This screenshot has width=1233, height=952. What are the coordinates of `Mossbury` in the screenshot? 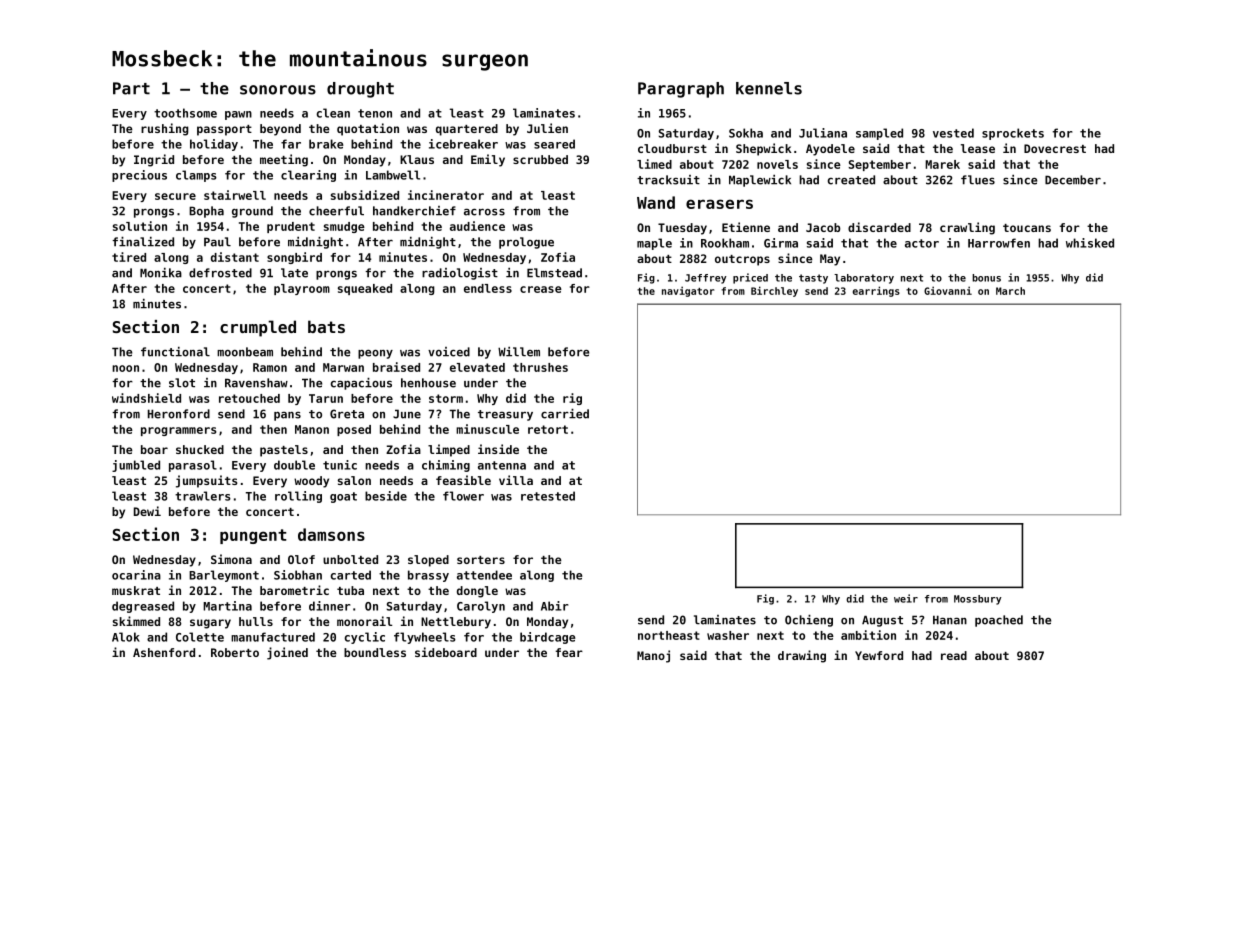 It's located at (978, 600).
